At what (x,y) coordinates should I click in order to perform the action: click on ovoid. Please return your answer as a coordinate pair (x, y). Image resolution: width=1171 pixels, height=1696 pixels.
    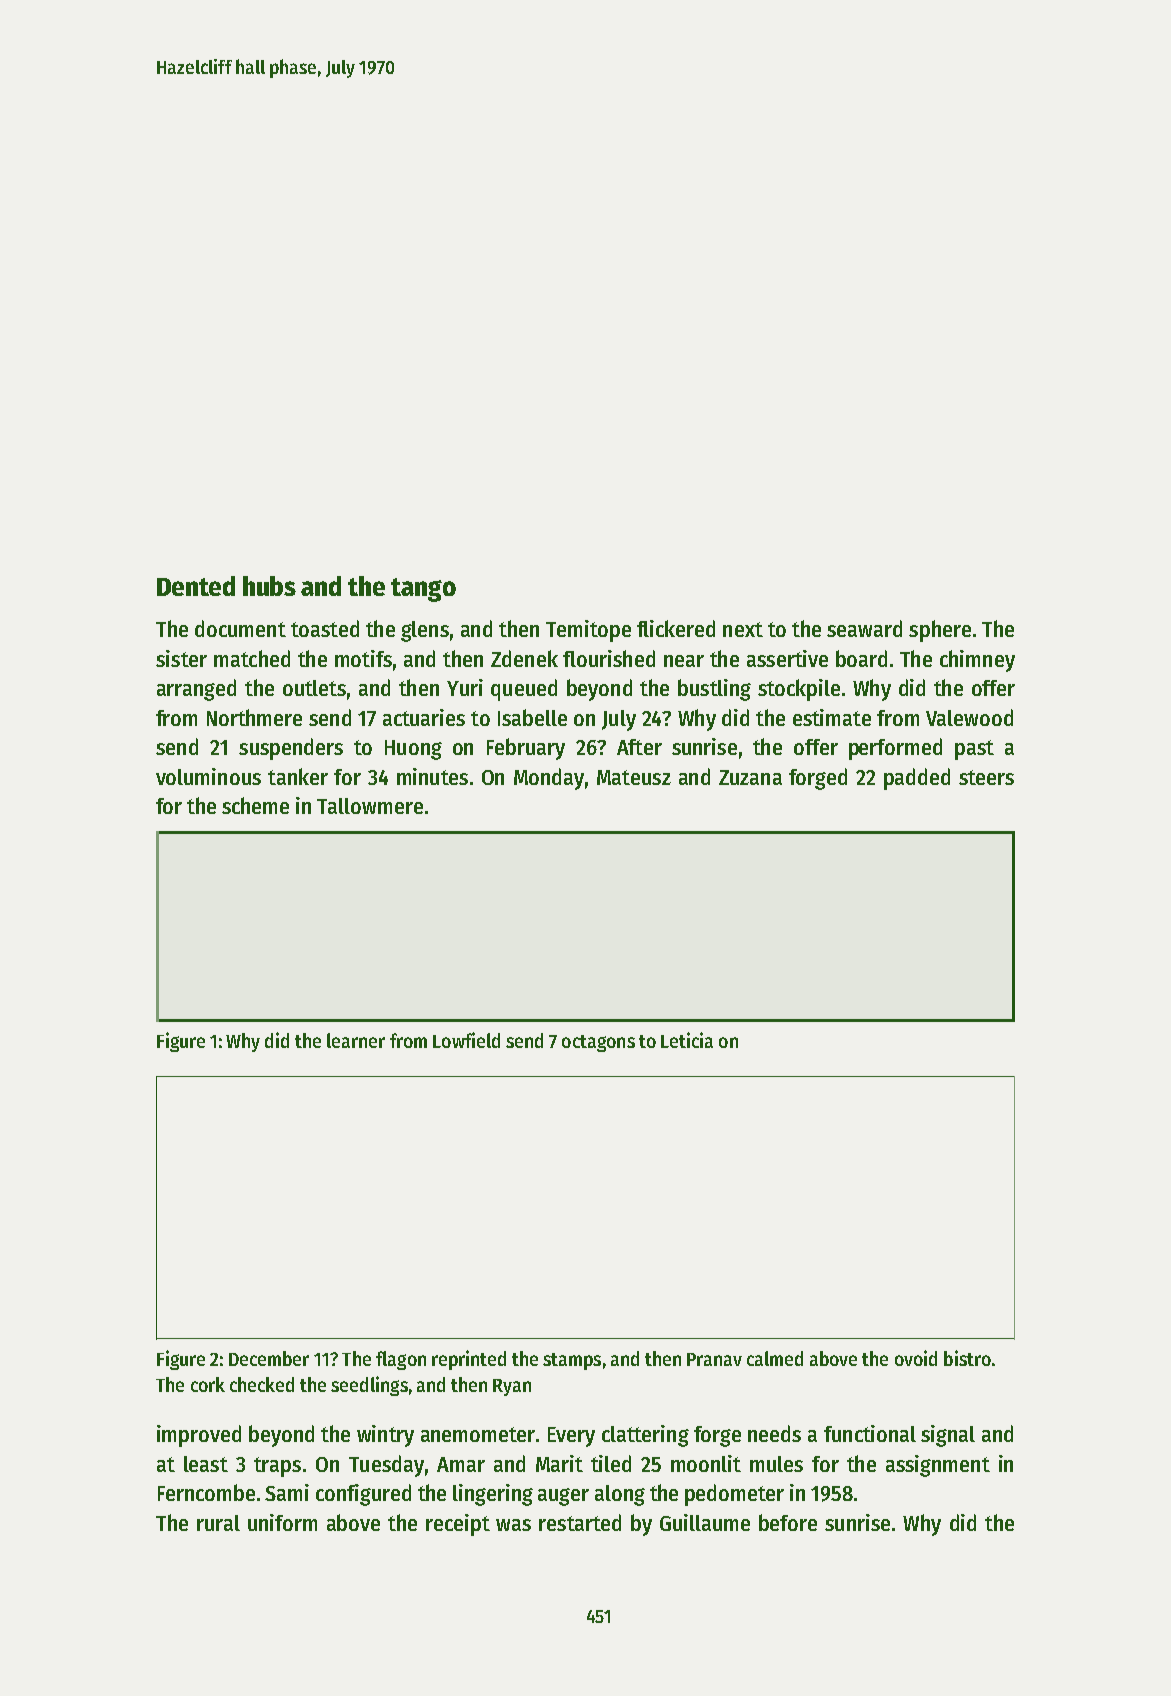
    Looking at the image, I should click on (916, 1358).
